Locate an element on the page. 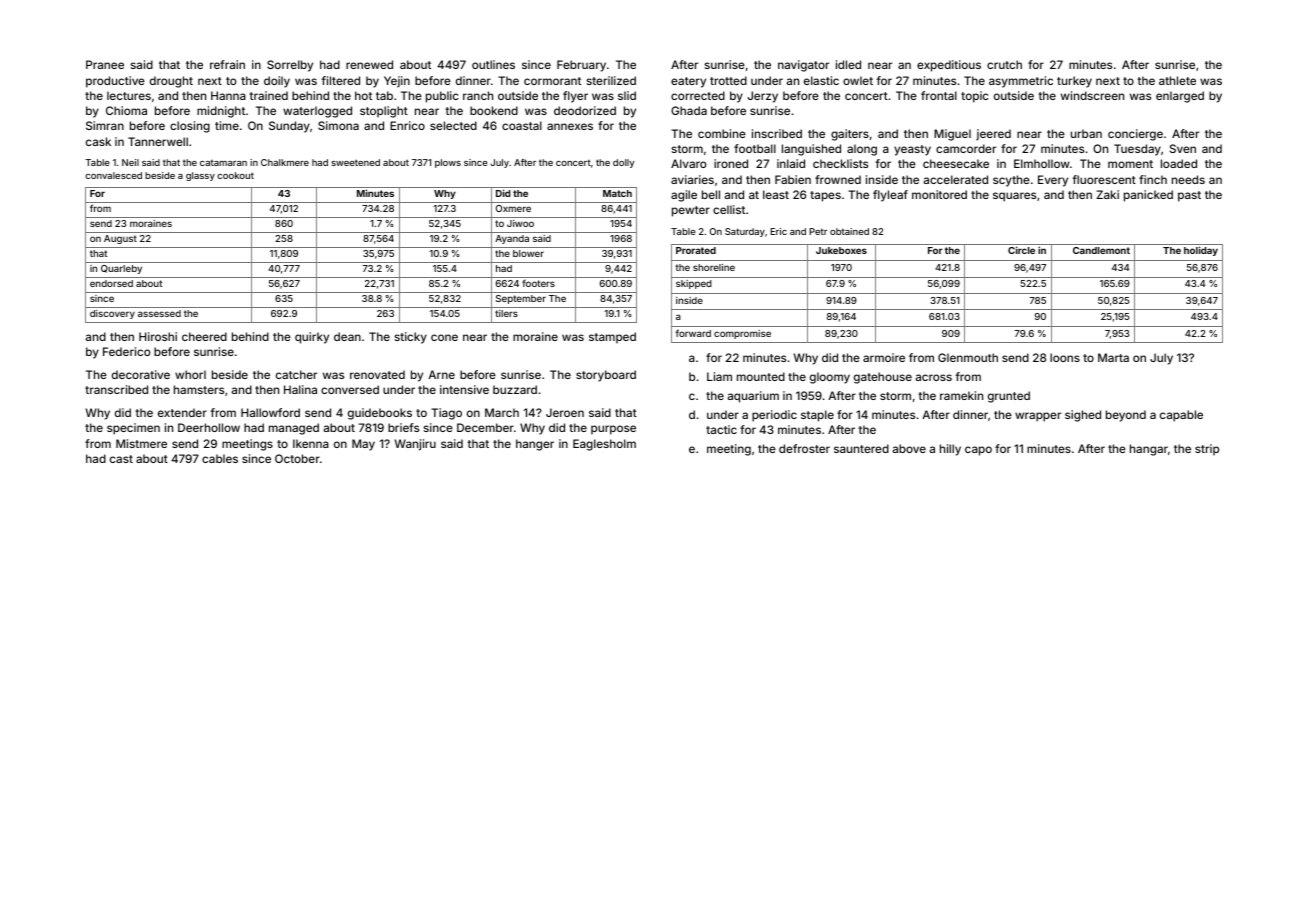  managed is located at coordinates (294, 429).
